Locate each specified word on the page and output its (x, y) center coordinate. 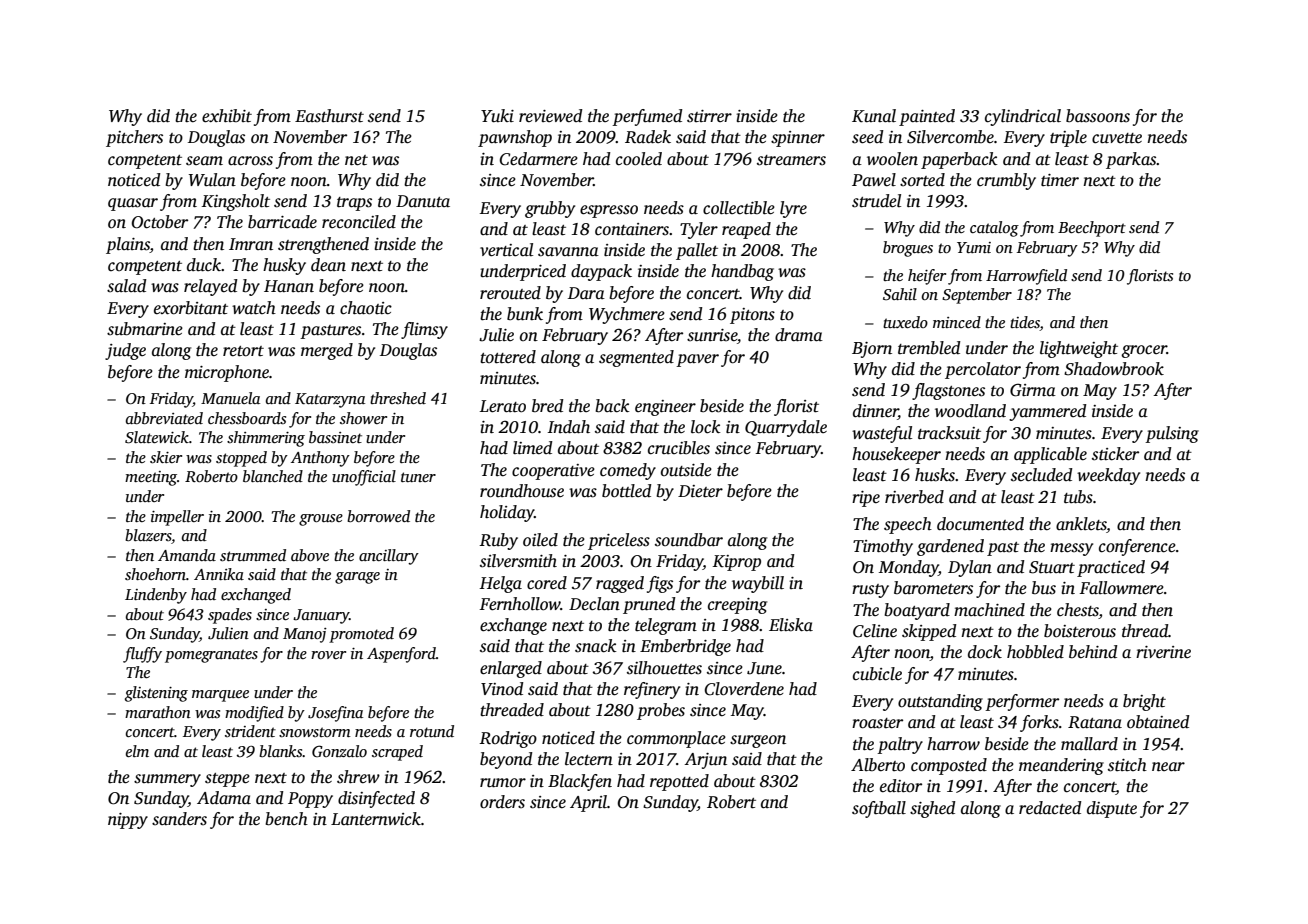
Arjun (705, 761)
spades (230, 616)
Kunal (874, 116)
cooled (639, 159)
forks (1039, 723)
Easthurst (329, 116)
